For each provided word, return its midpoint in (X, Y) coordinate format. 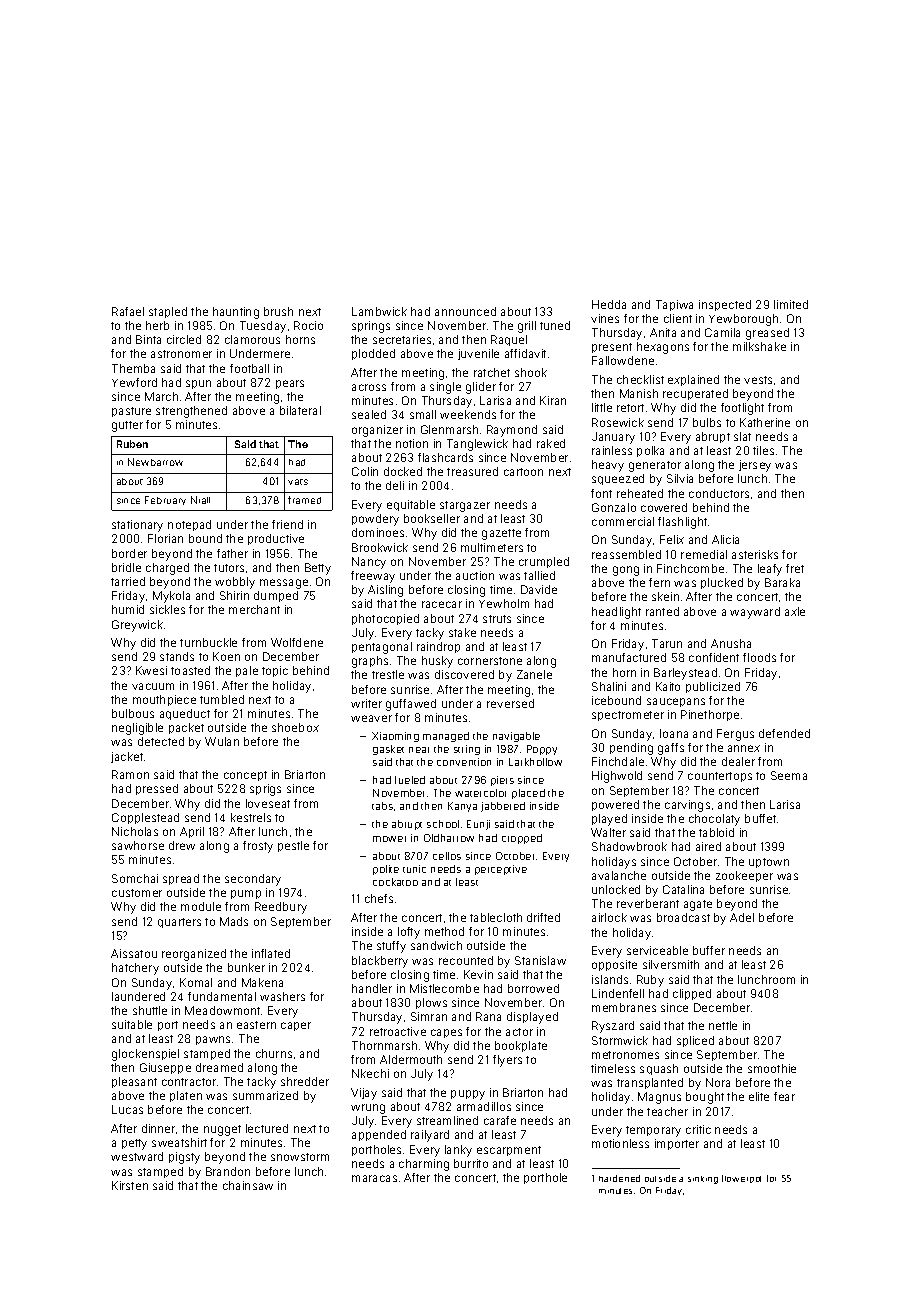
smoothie (772, 1068)
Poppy (542, 750)
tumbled (222, 699)
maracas (374, 1178)
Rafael (128, 311)
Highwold (617, 777)
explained (693, 380)
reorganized (194, 955)
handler (372, 988)
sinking (703, 1180)
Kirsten (130, 1185)
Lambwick (379, 311)
